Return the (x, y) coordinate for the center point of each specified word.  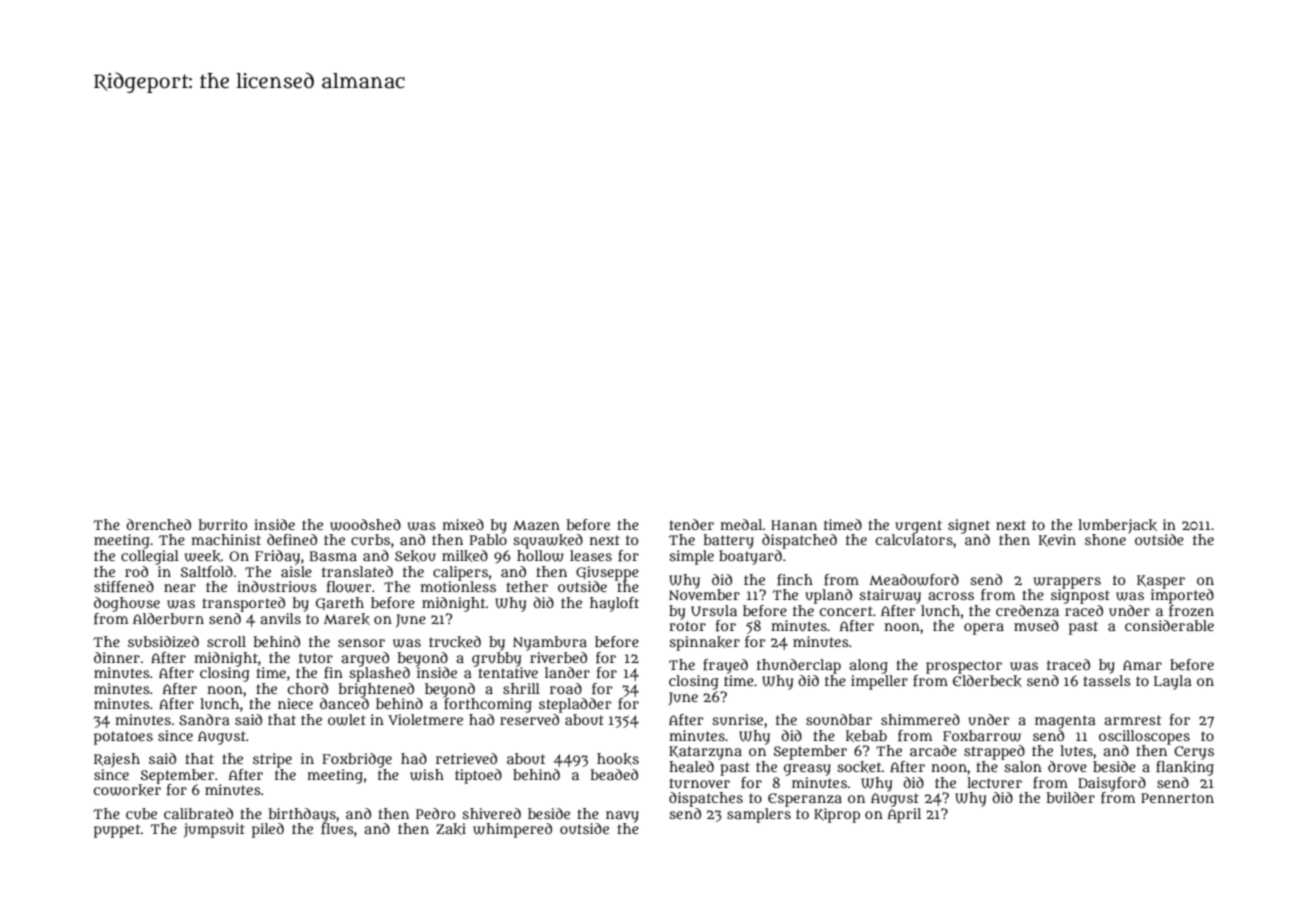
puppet (117, 831)
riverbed (558, 657)
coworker (127, 790)
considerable (1169, 625)
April (904, 815)
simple (691, 557)
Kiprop (837, 815)
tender (691, 524)
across (951, 596)
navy (622, 817)
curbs (370, 539)
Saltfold (207, 571)
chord (308, 688)
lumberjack (1117, 526)
